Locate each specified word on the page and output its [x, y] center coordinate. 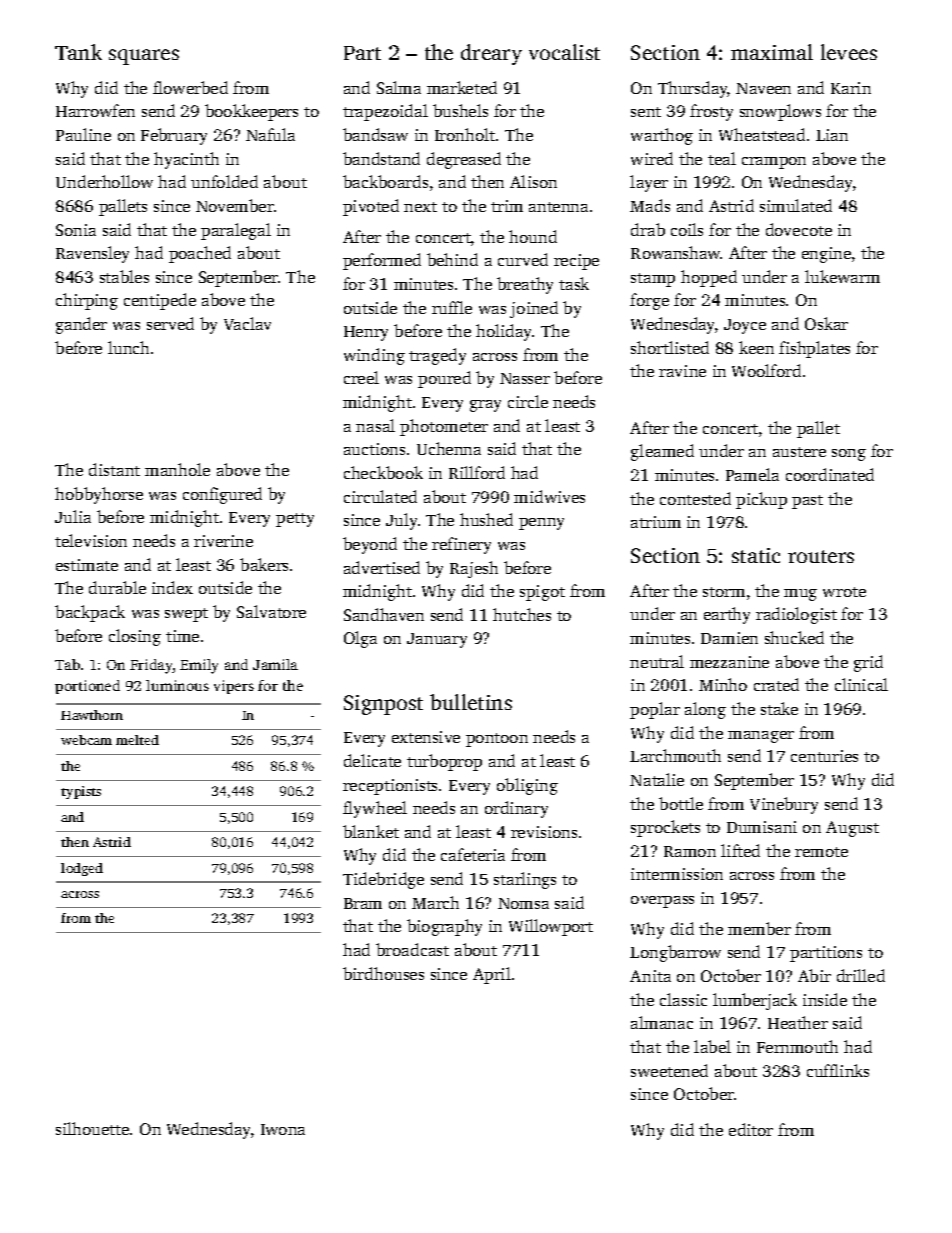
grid [868, 663]
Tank [78, 52]
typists [81, 792]
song [849, 455]
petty [295, 520]
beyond [370, 545]
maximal [772, 52]
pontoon [497, 740]
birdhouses [383, 973]
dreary [491, 54]
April [492, 975]
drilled [861, 975]
